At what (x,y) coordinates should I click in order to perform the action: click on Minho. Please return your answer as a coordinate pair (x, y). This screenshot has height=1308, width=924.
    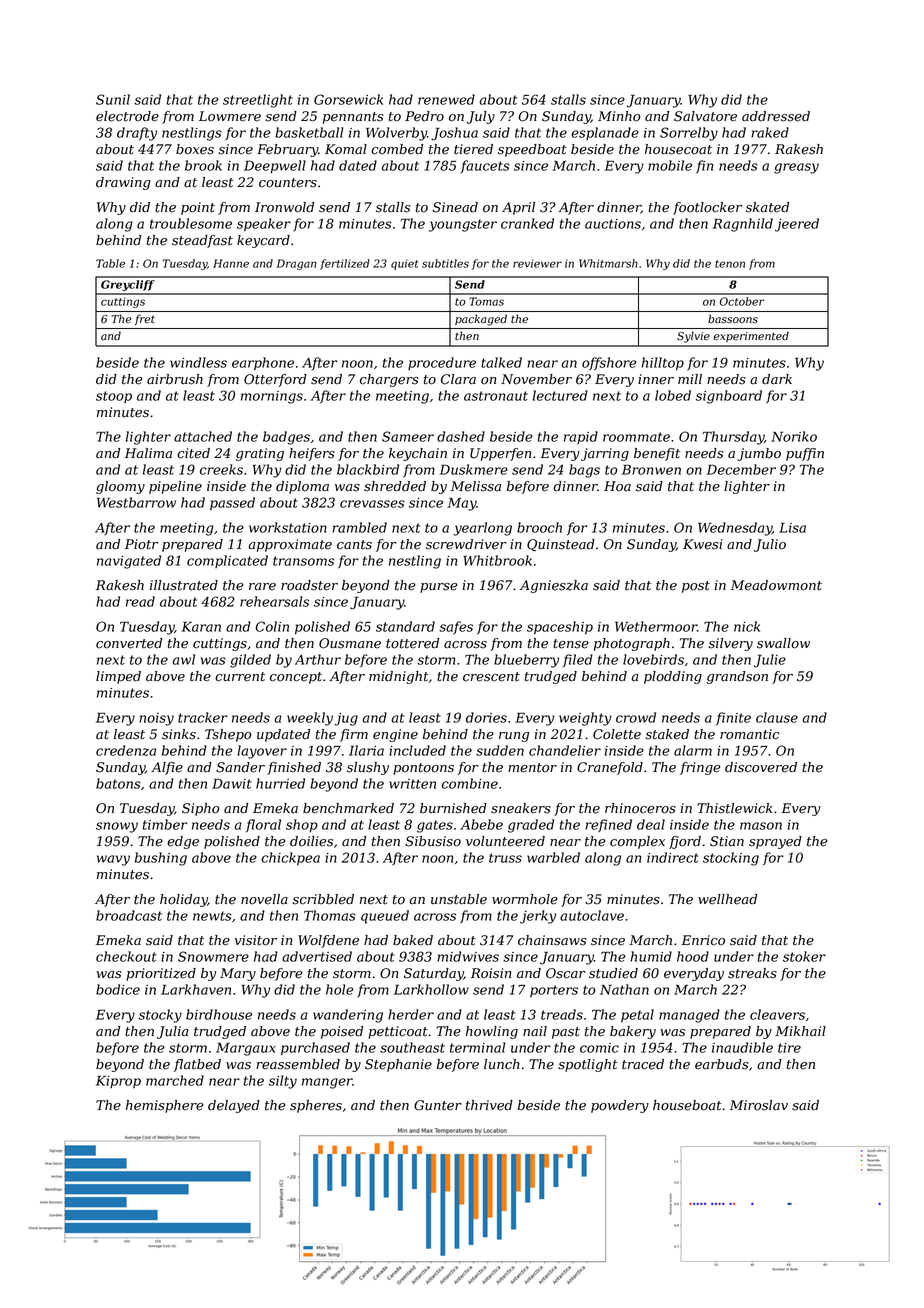
    Looking at the image, I should click on (619, 116).
